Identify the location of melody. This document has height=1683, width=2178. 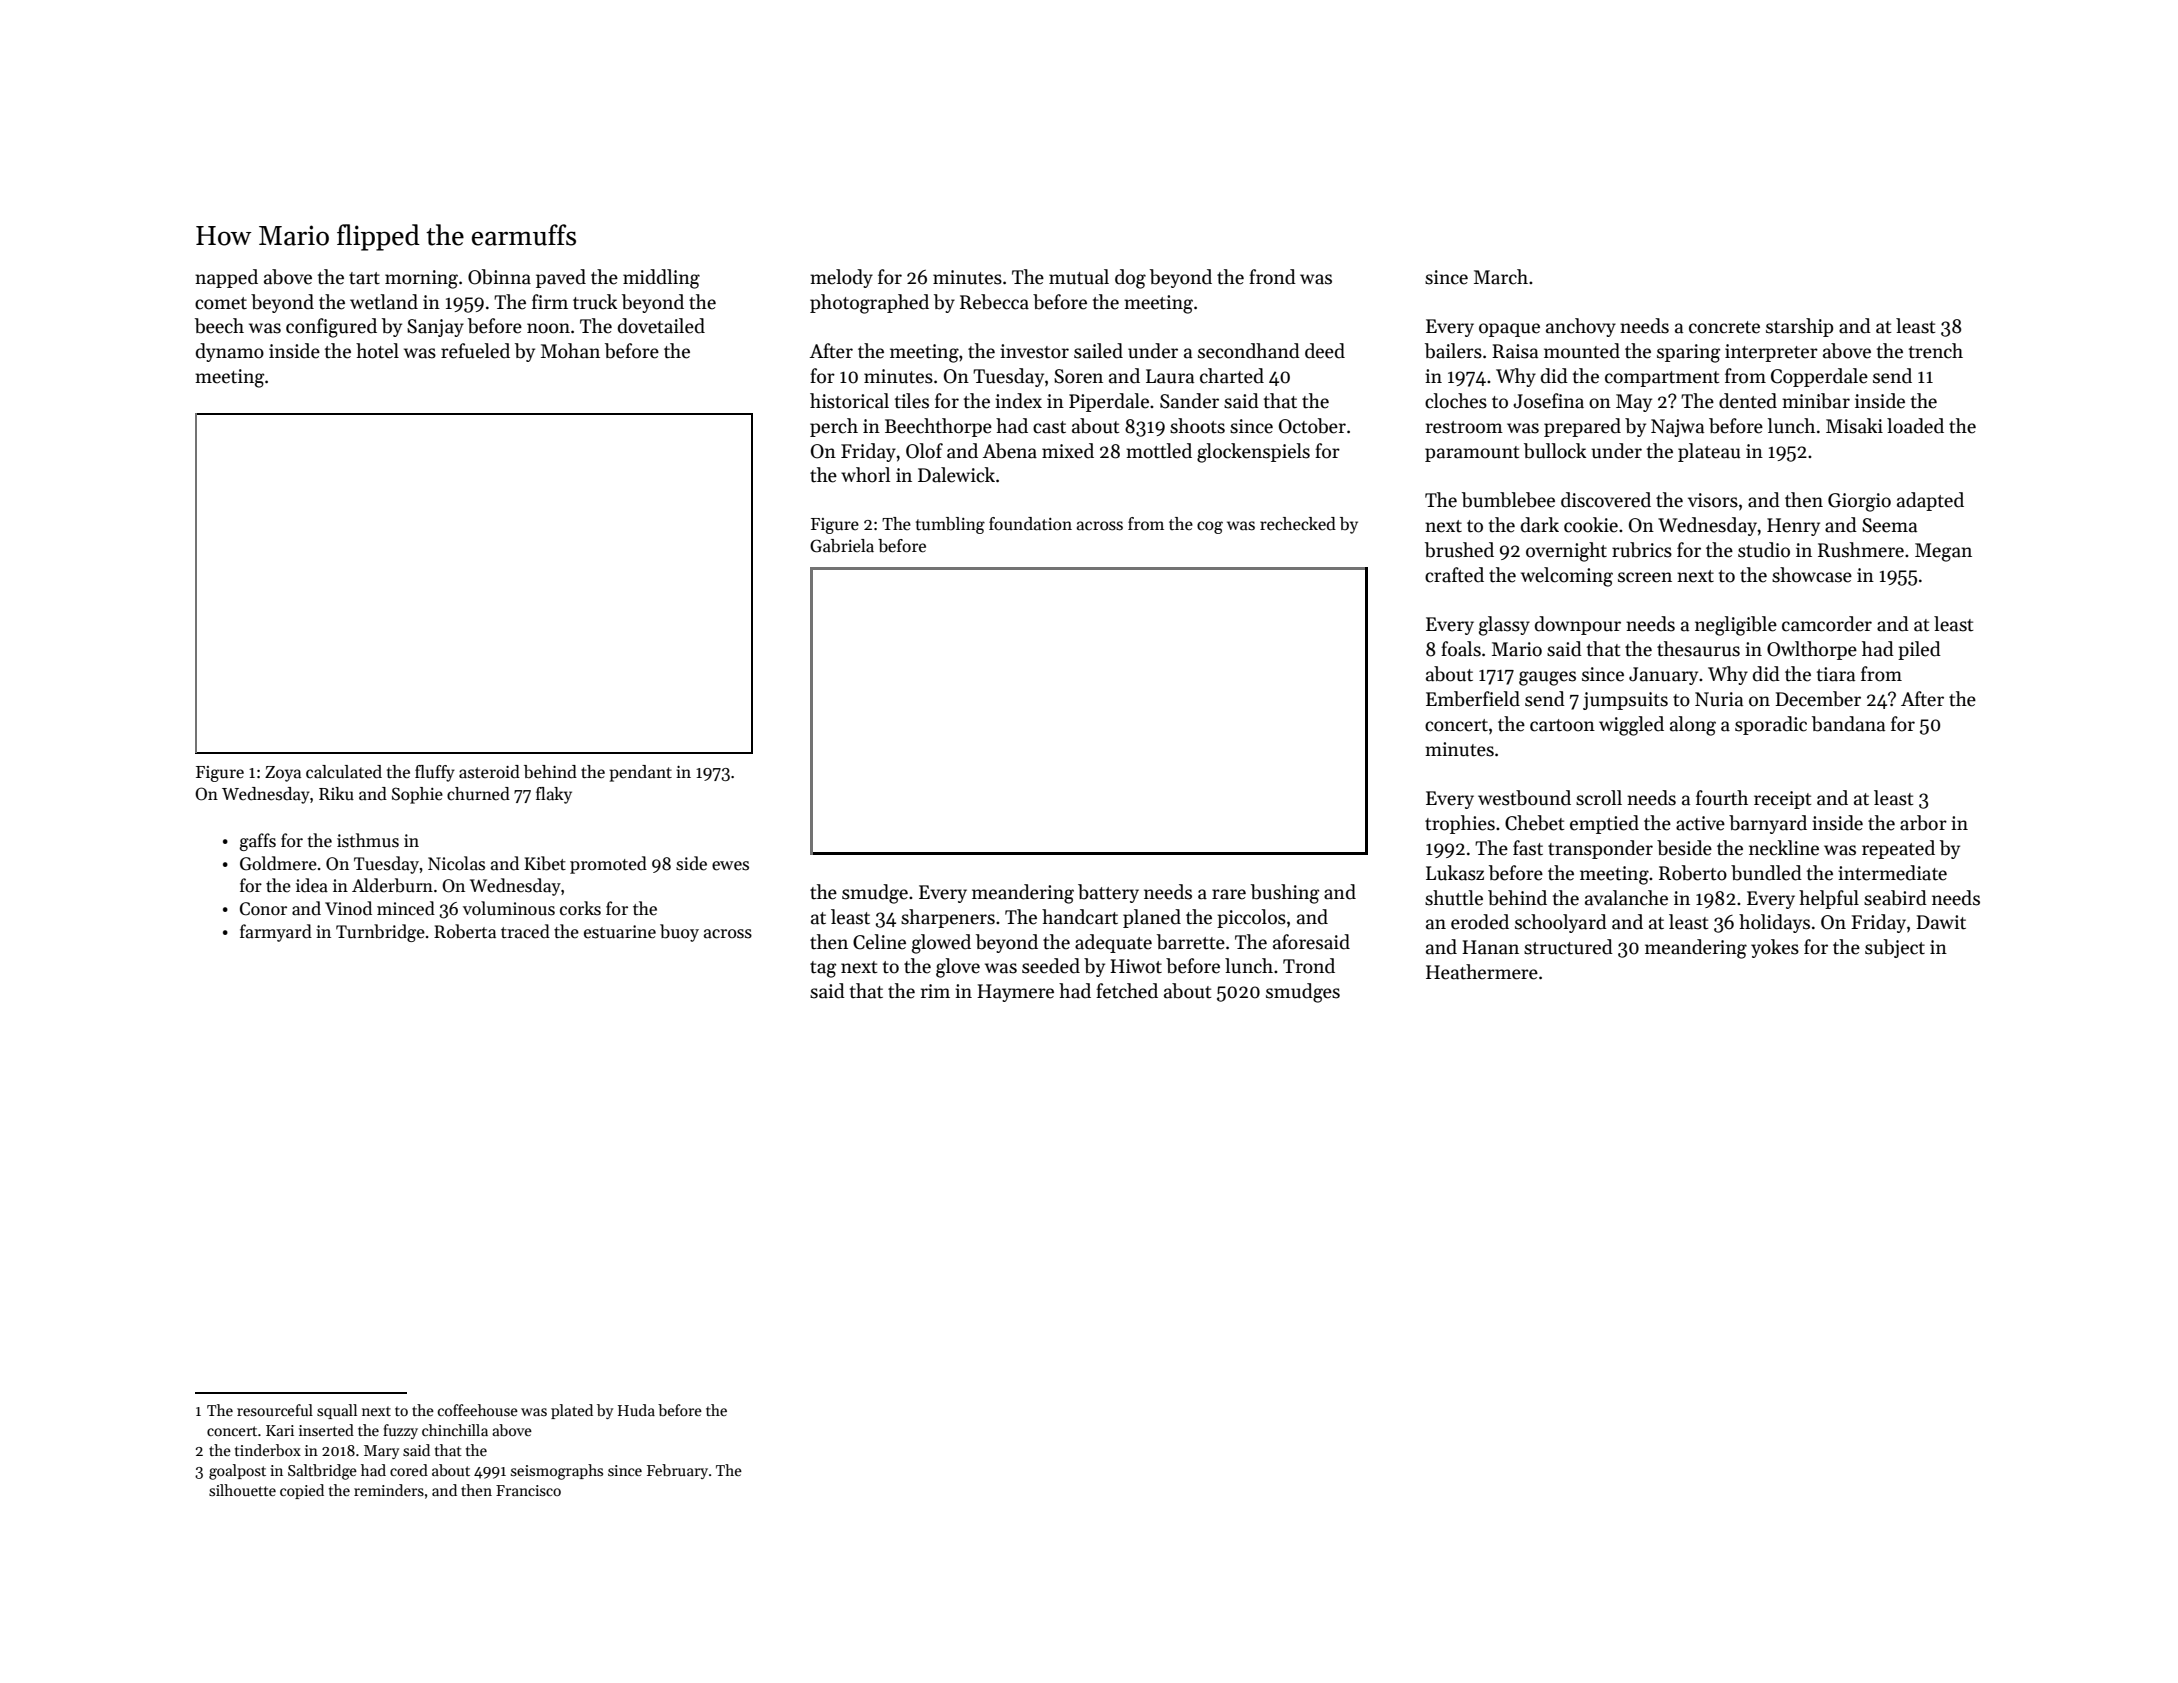
(841, 278).
